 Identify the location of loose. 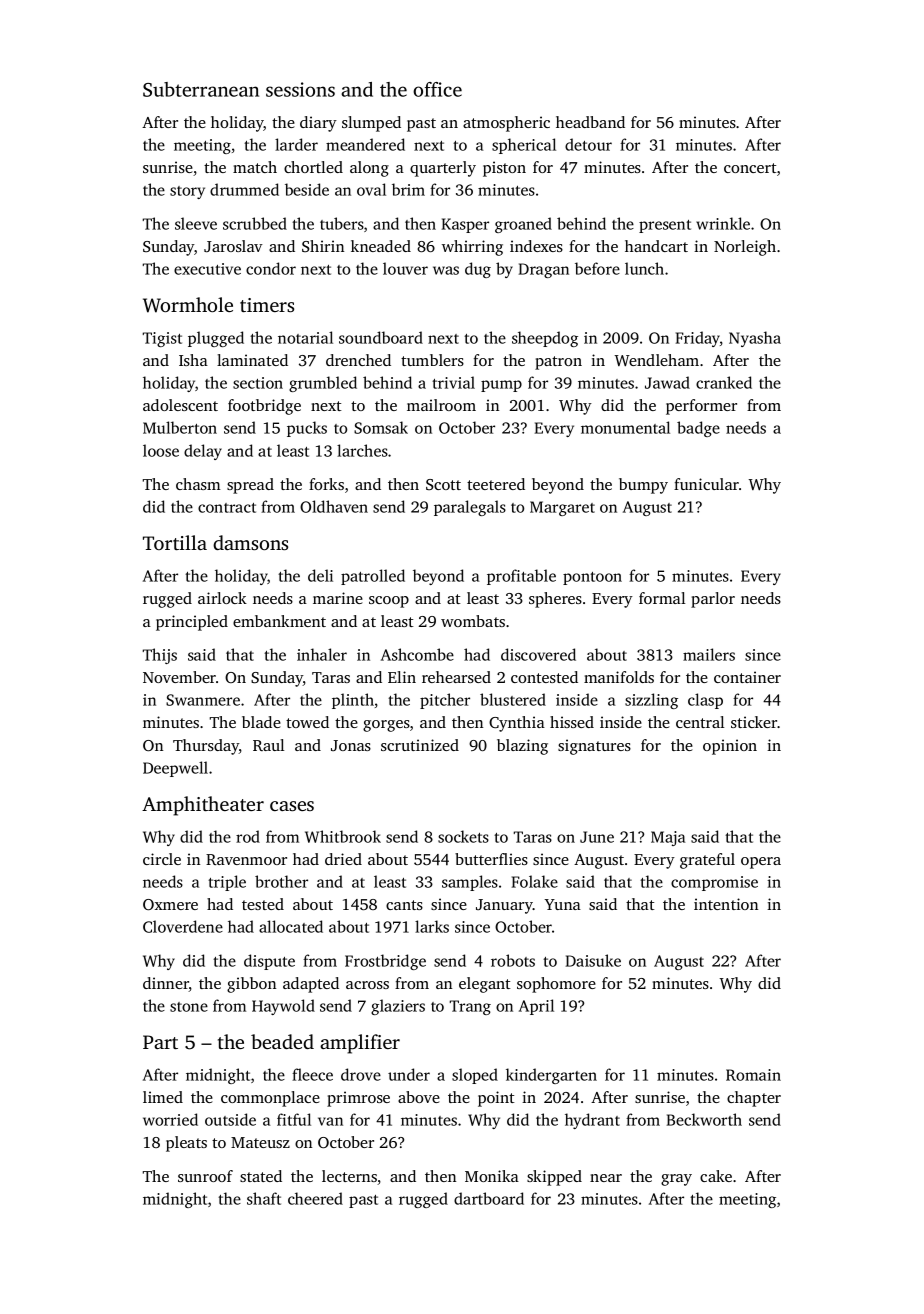
(161, 450).
